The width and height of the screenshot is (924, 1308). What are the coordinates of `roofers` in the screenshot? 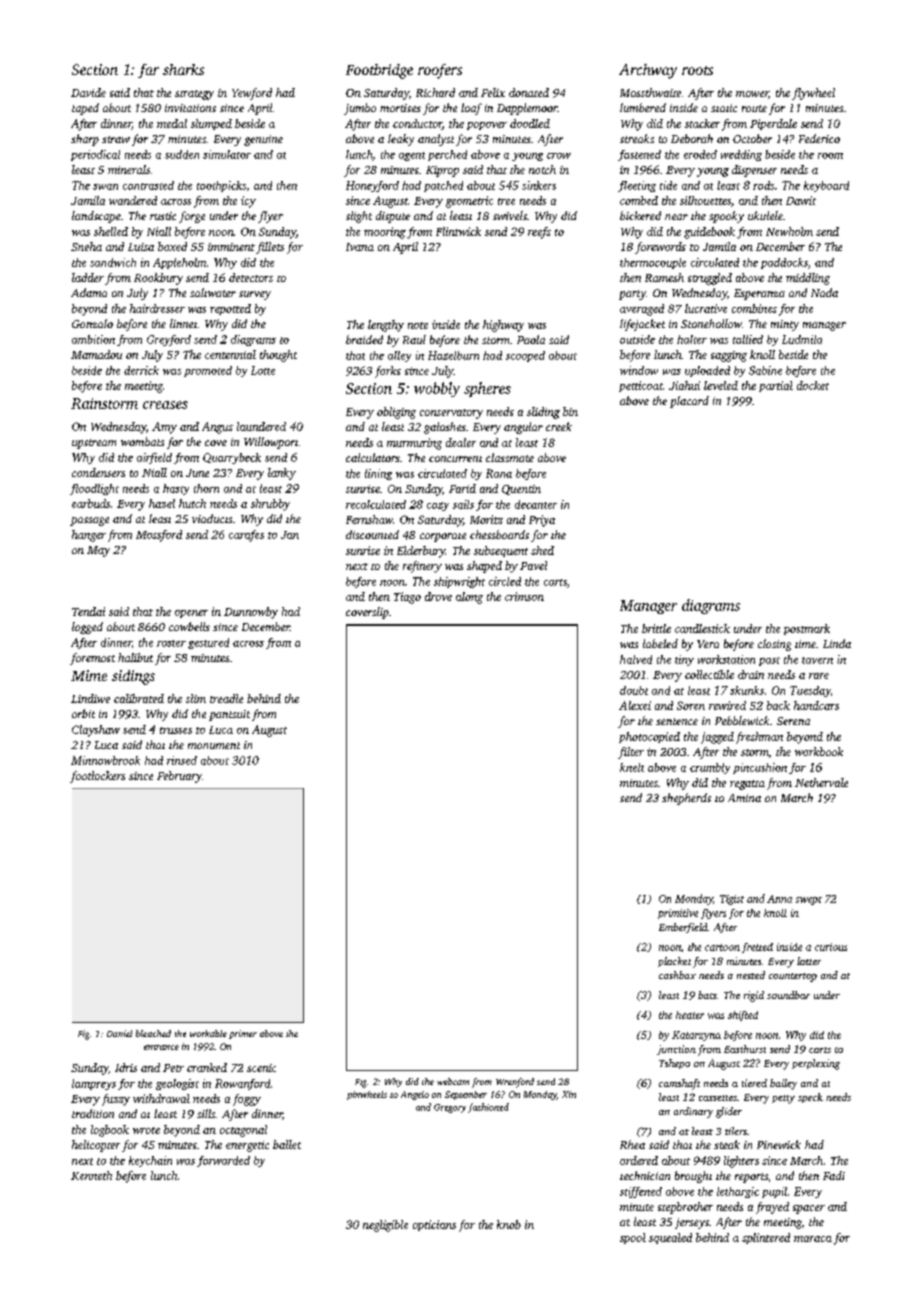 It's located at (440, 71).
